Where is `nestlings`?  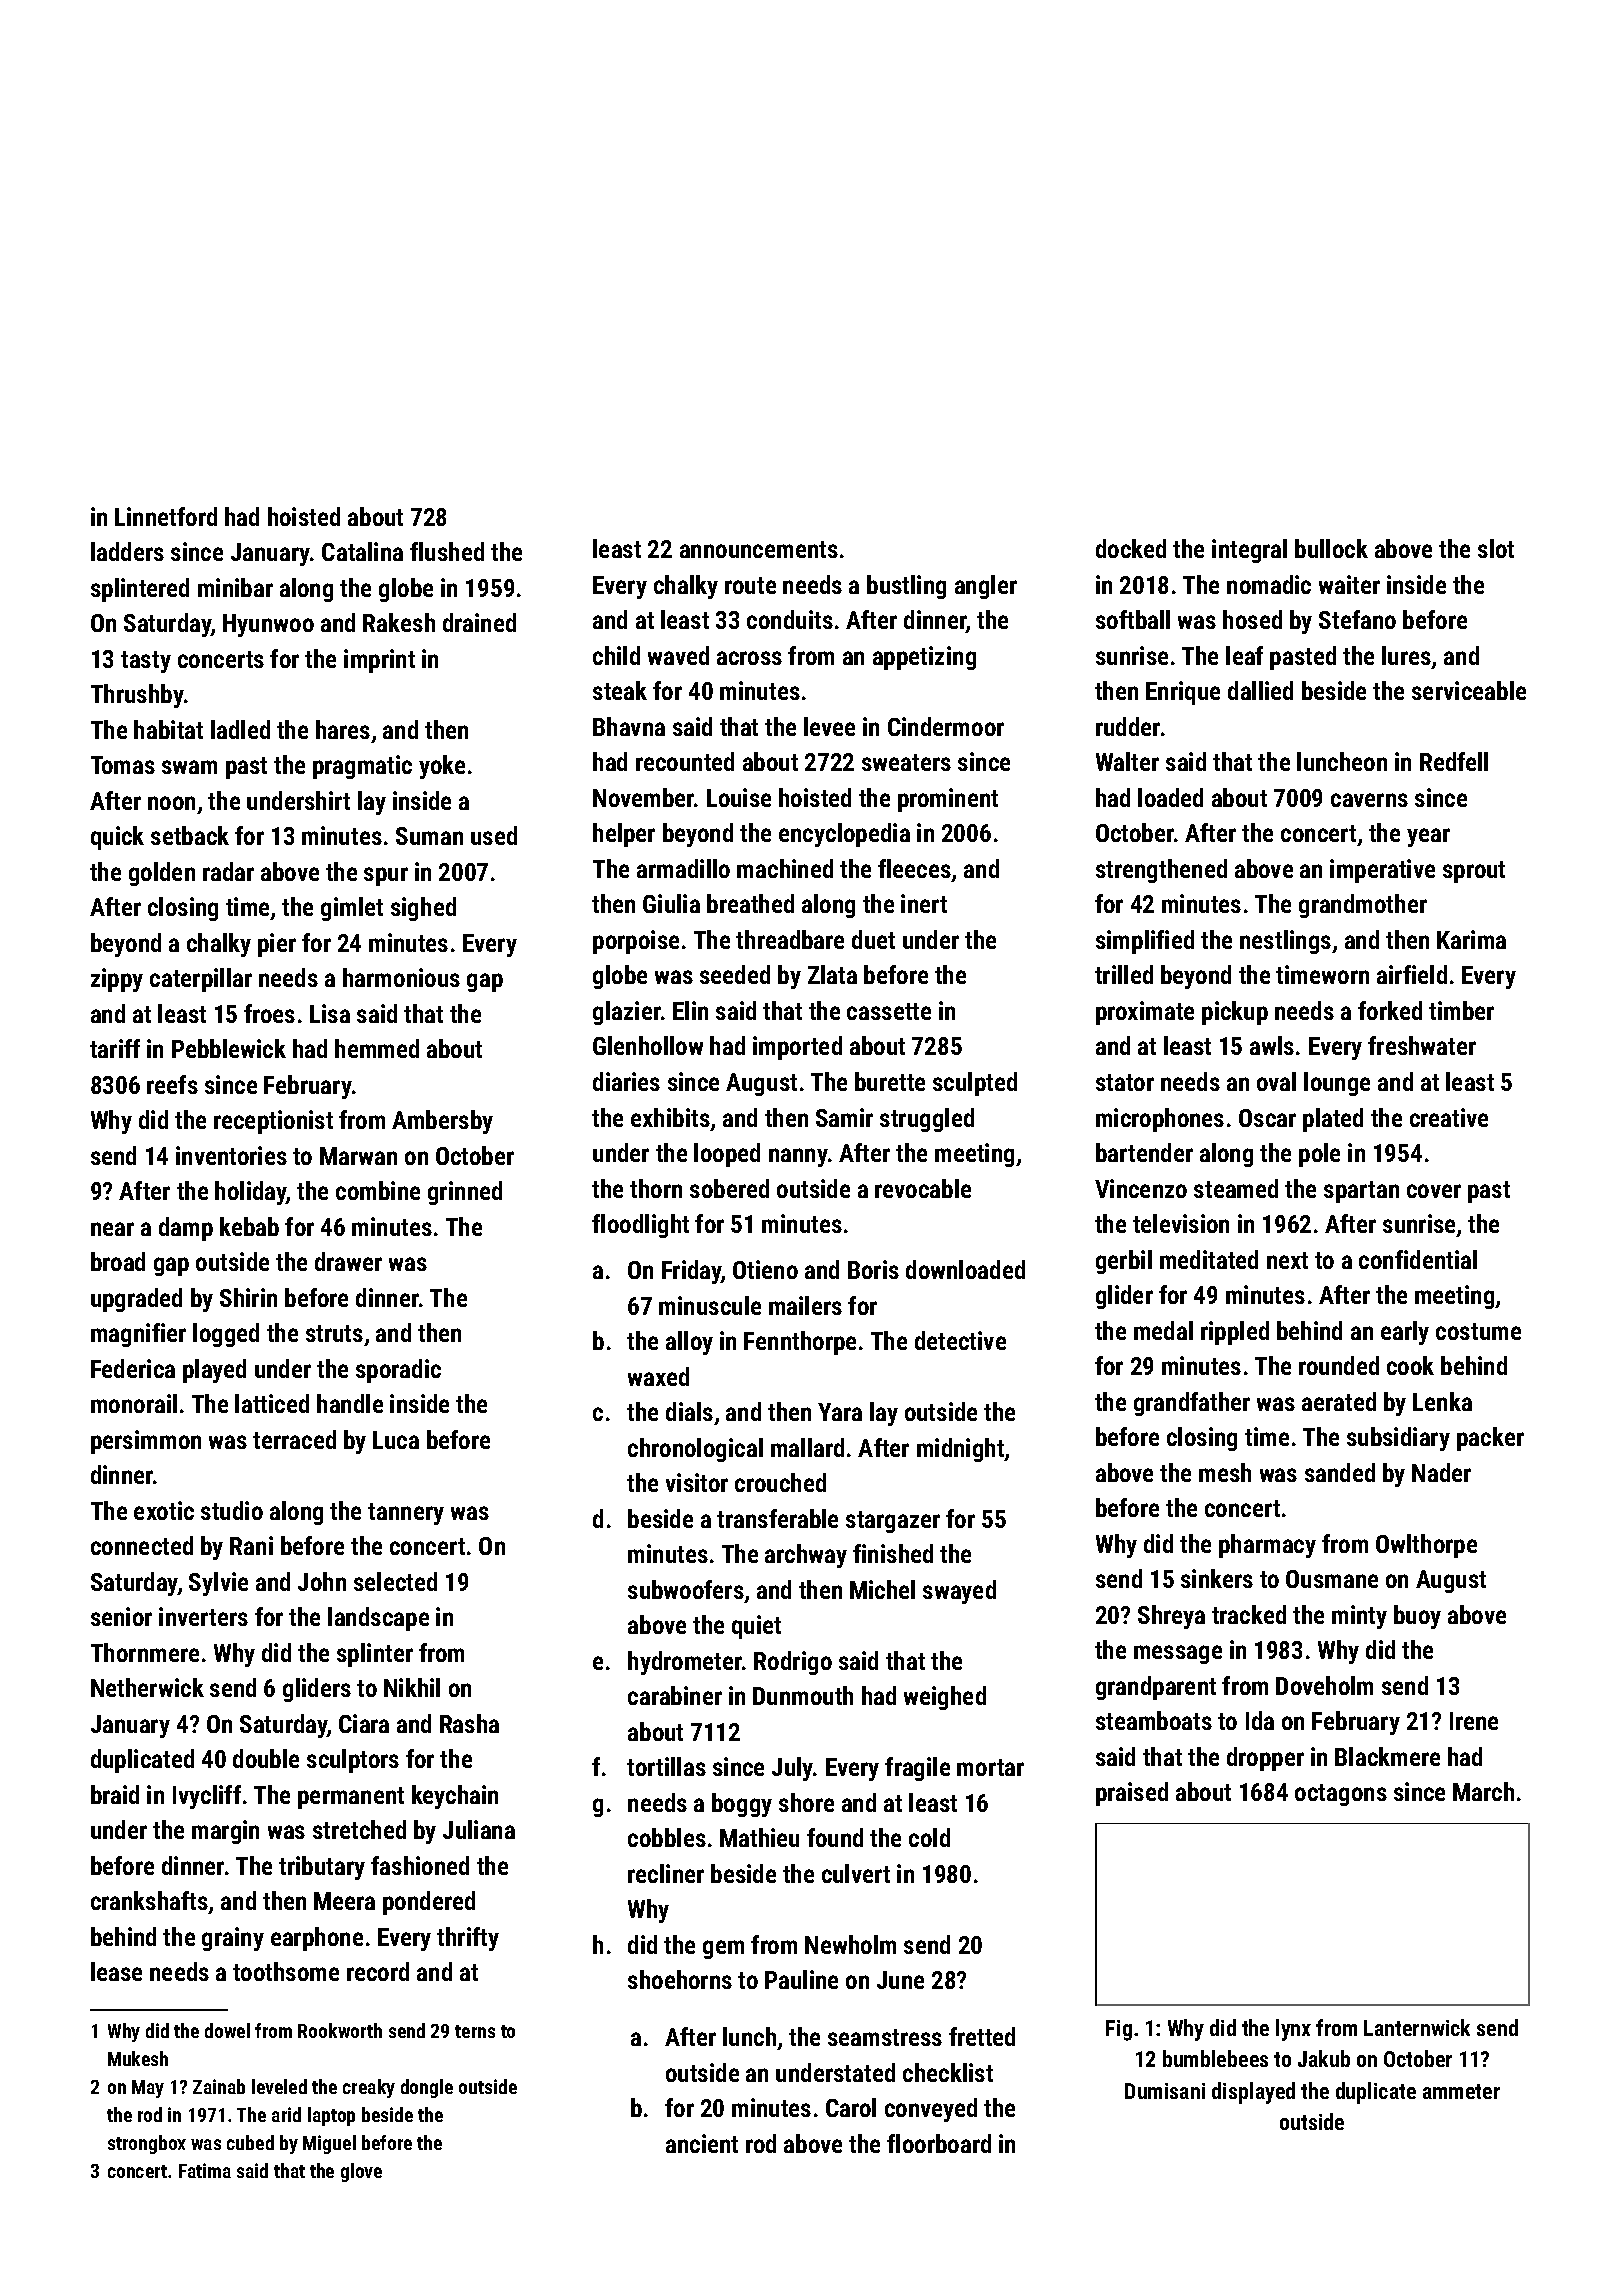 nestlings is located at coordinates (1285, 942).
